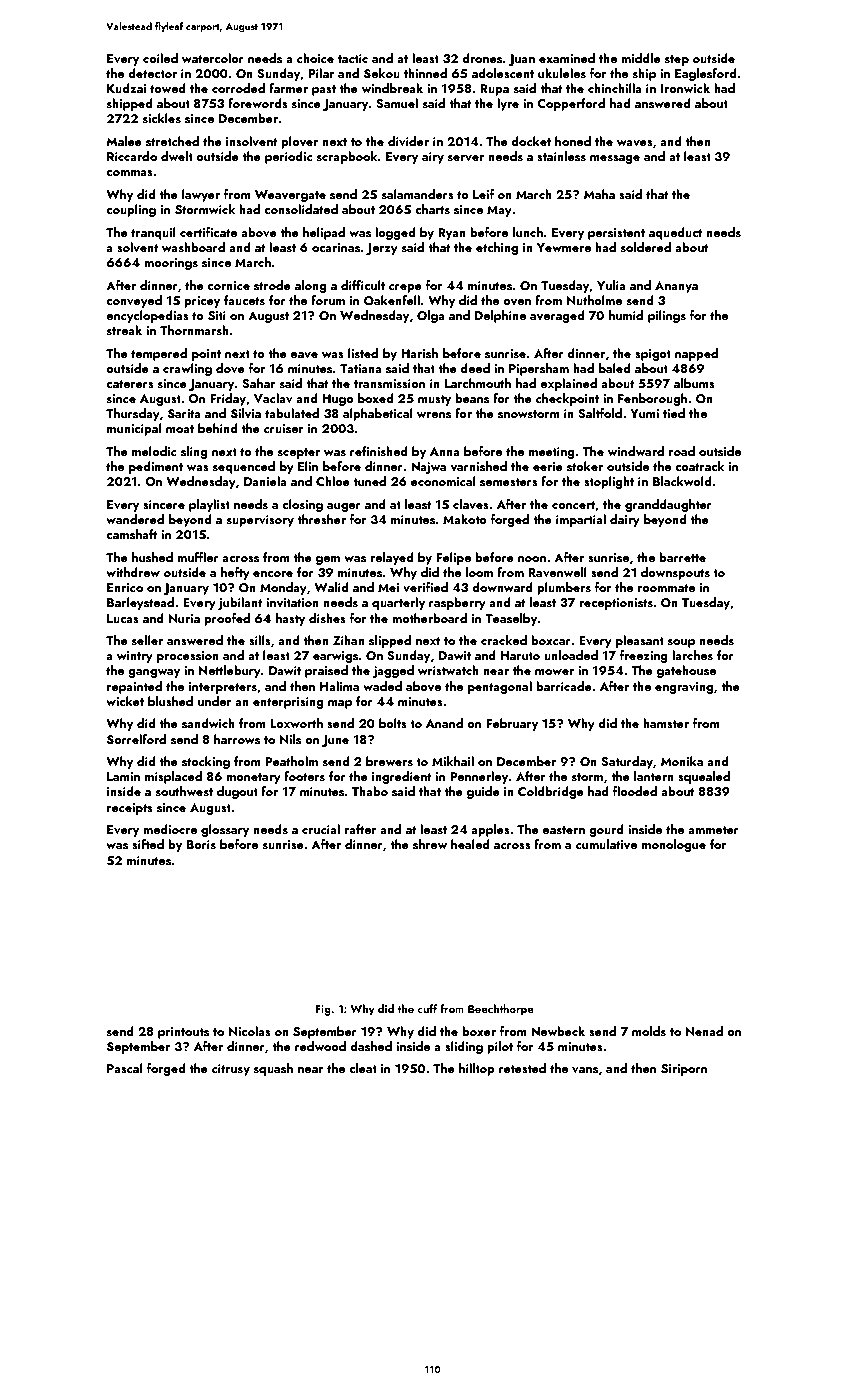  Describe the element at coordinates (393, 671) in the page. I see `jagged` at that location.
